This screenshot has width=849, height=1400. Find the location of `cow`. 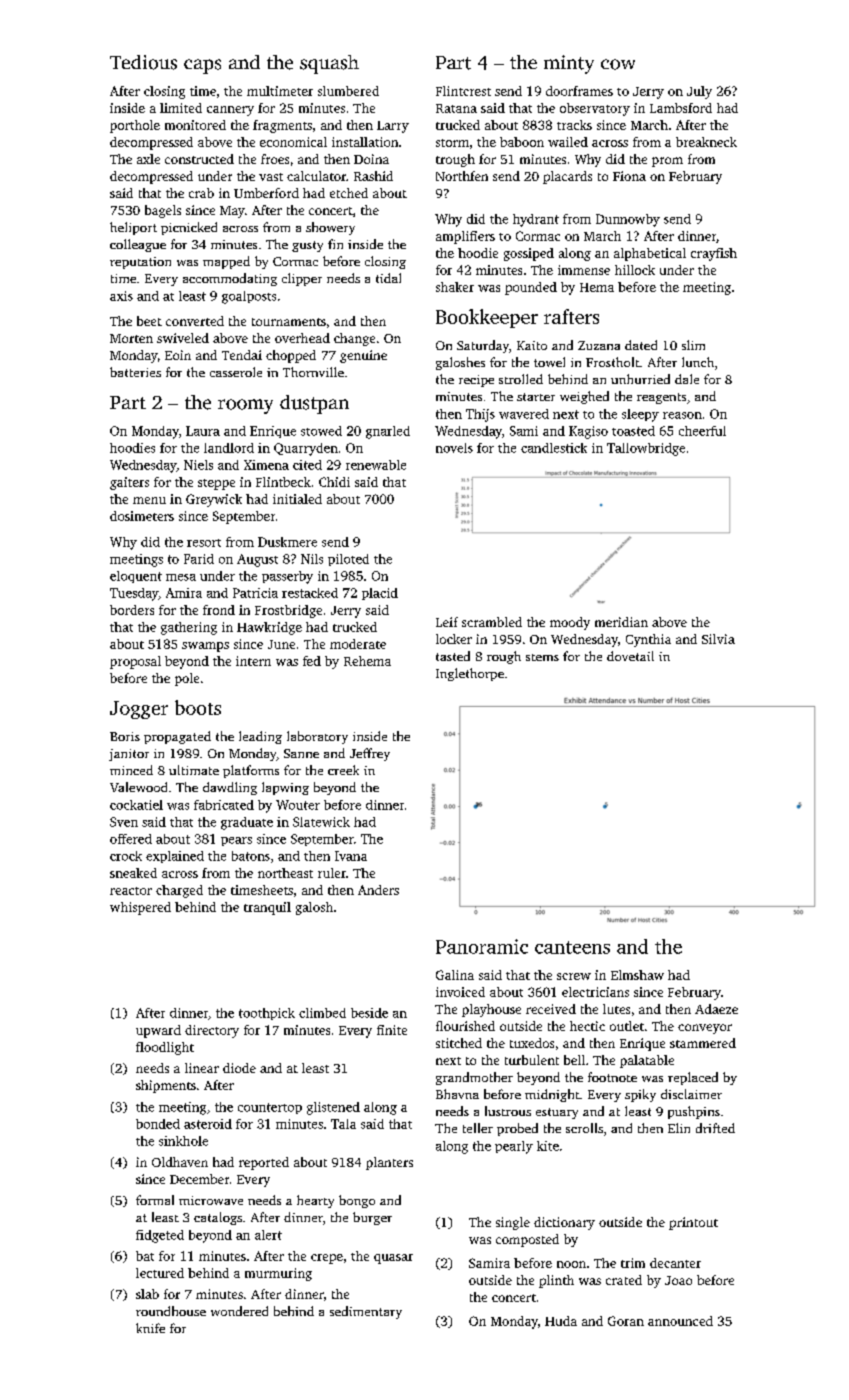

cow is located at coordinates (618, 64).
